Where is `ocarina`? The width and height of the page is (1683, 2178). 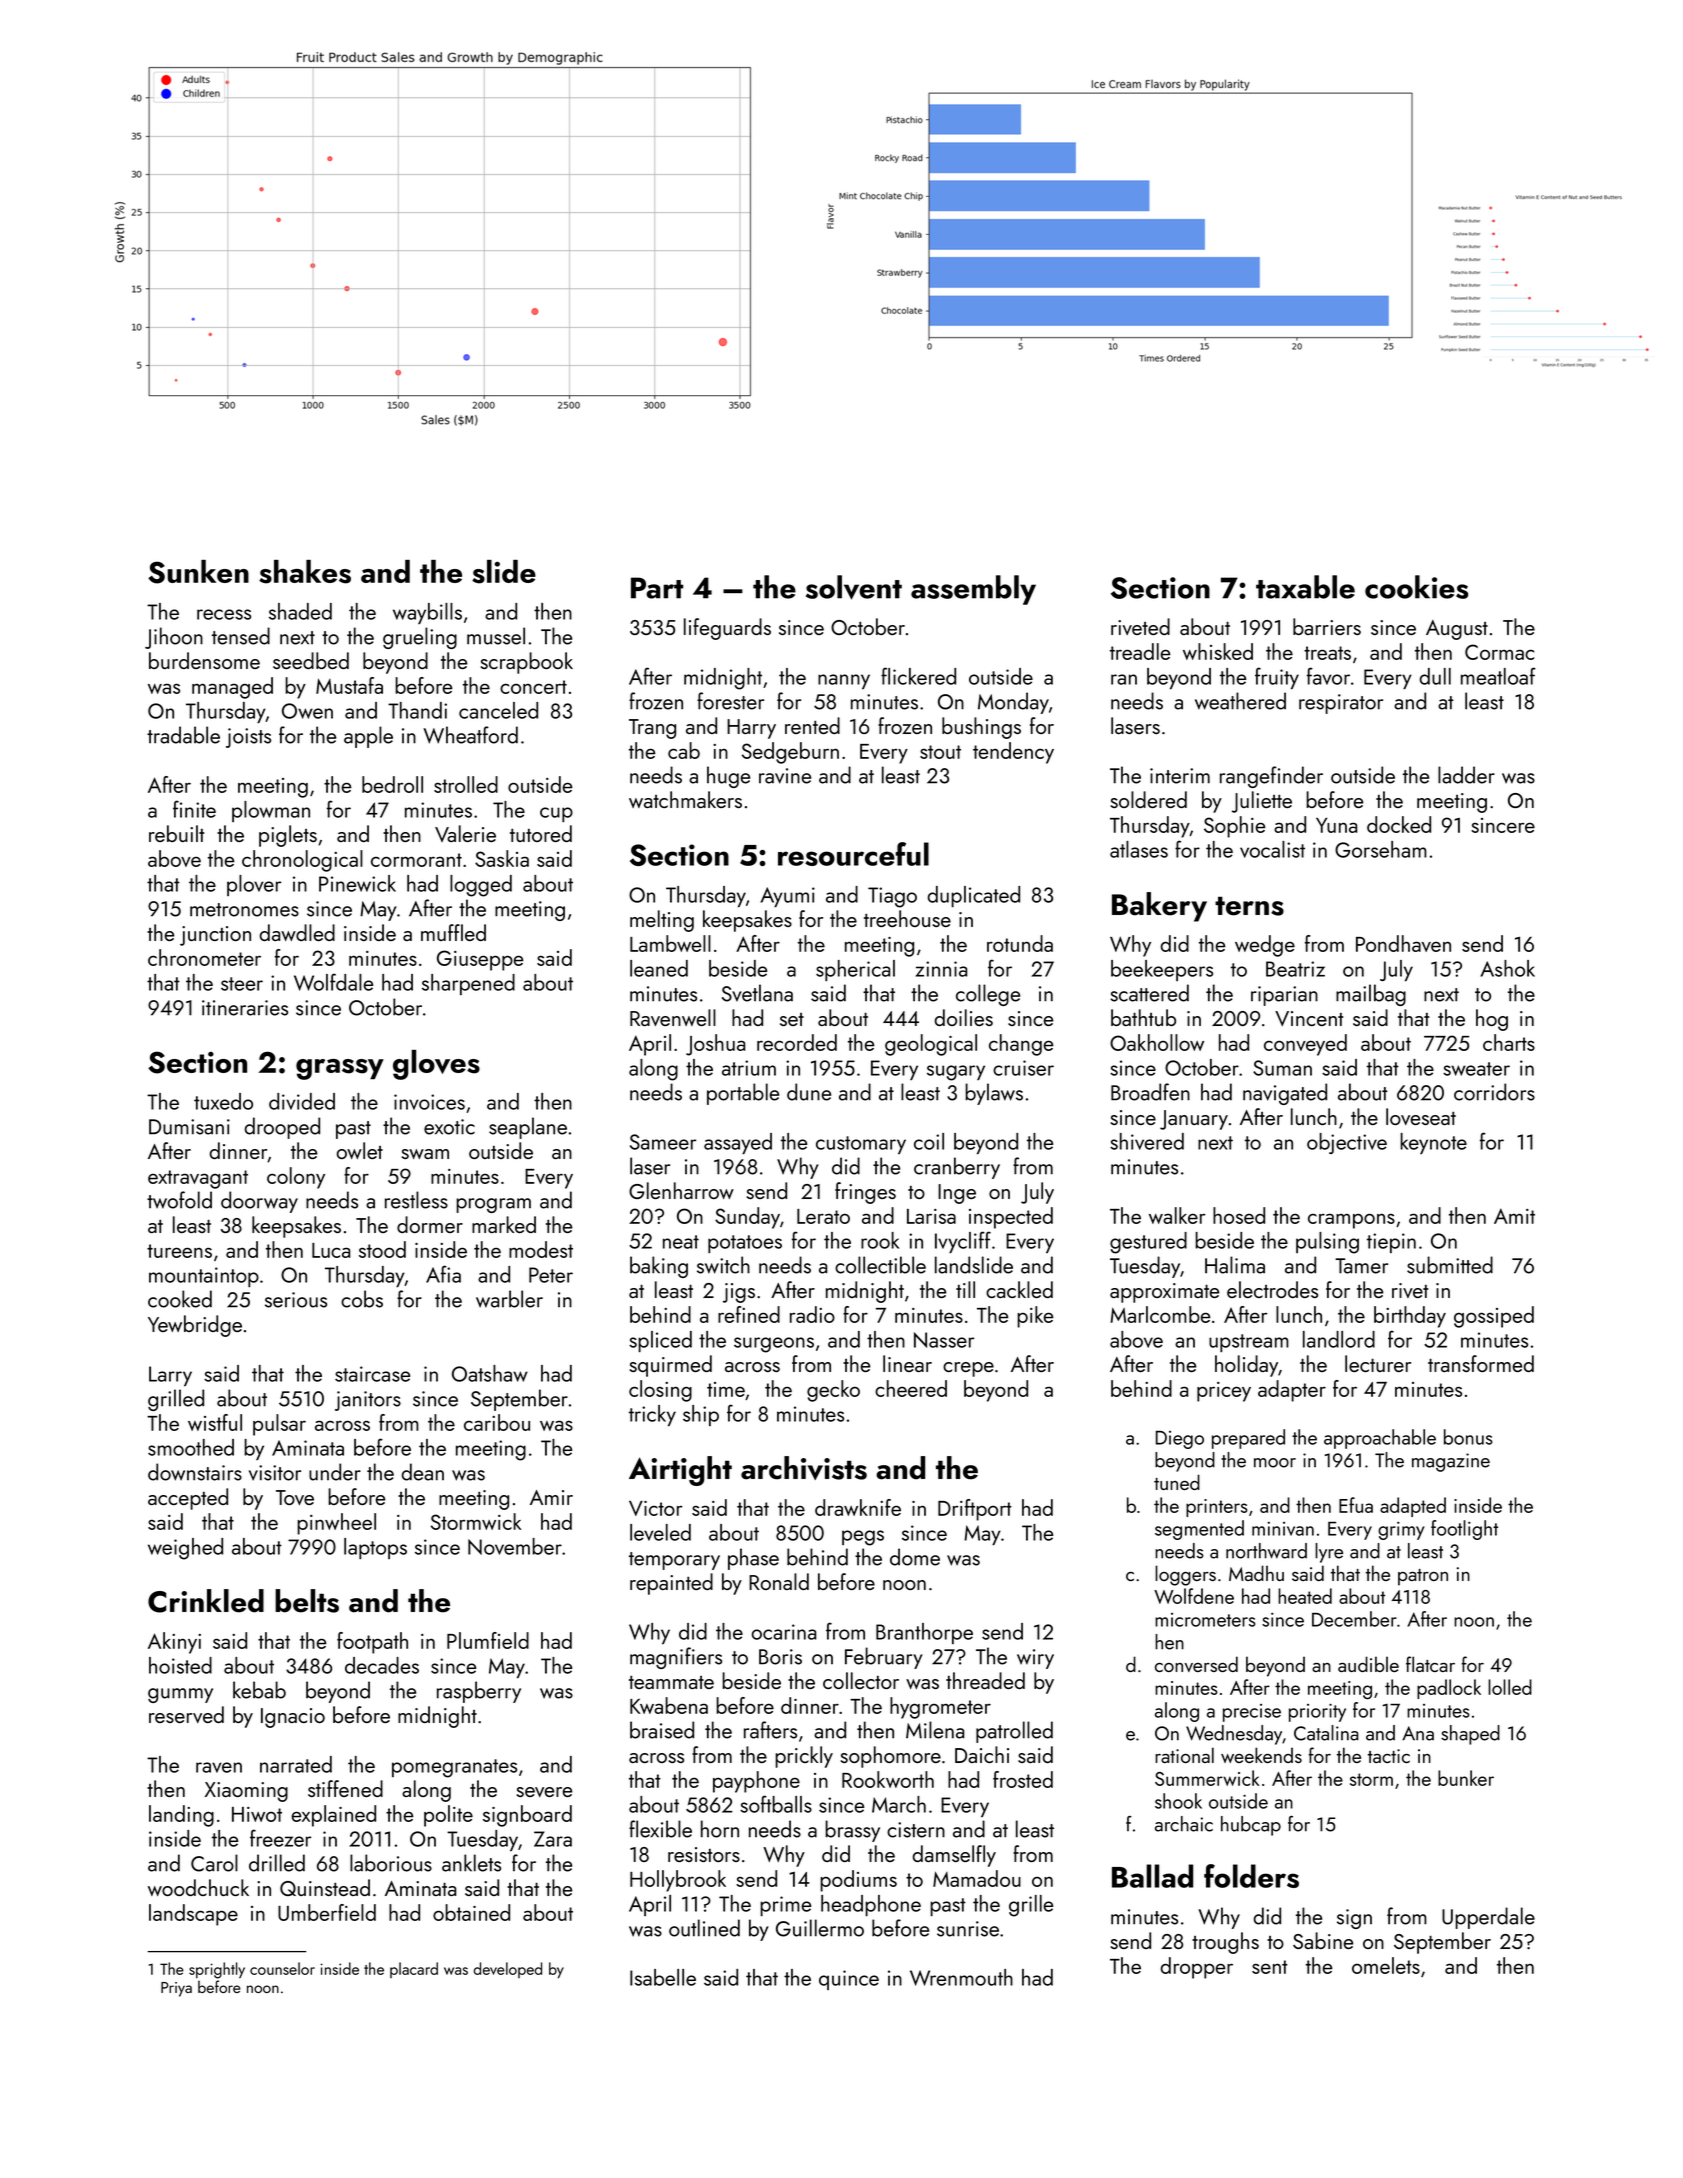 ocarina is located at coordinates (784, 1632).
